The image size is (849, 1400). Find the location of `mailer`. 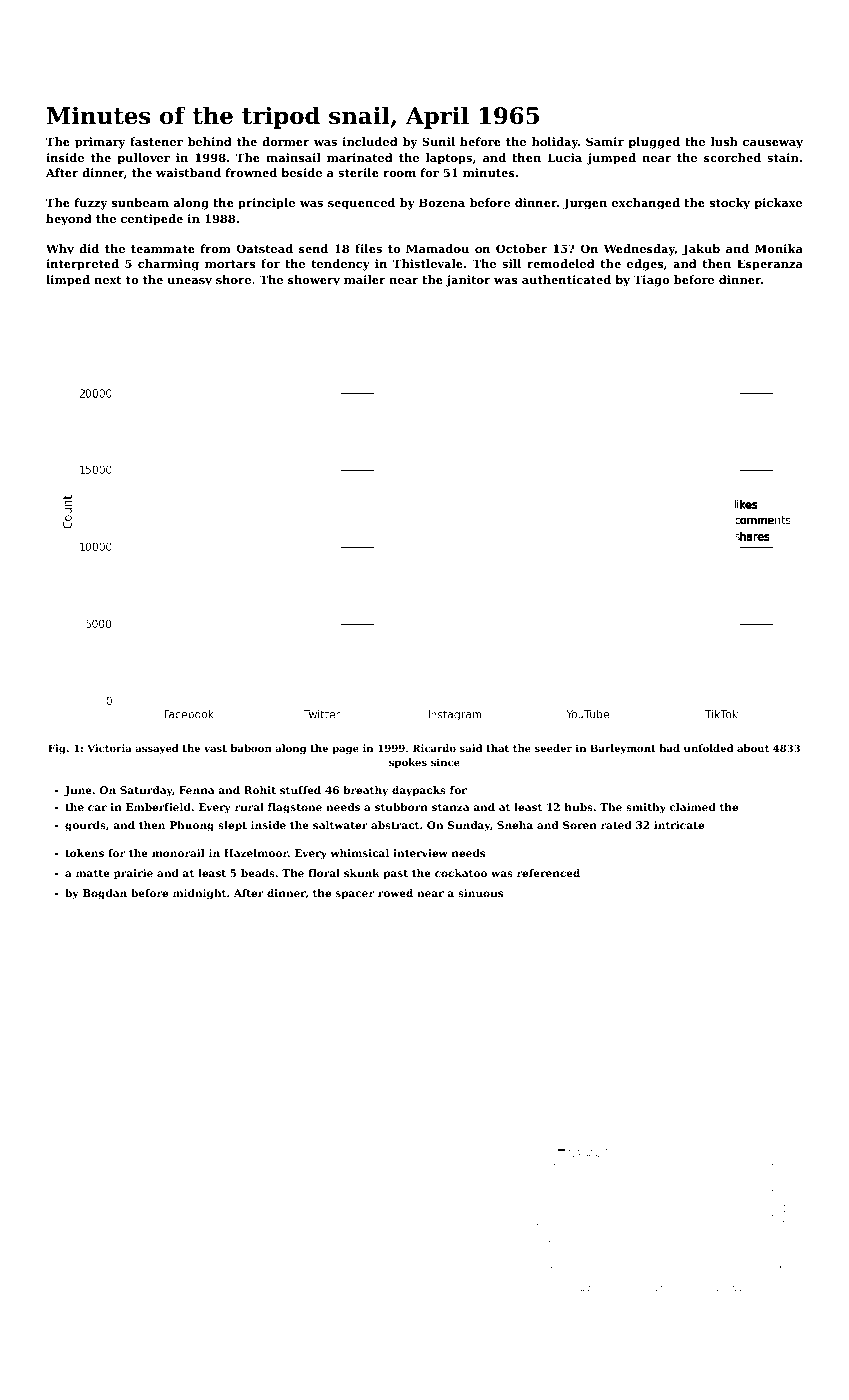

mailer is located at coordinates (364, 279).
